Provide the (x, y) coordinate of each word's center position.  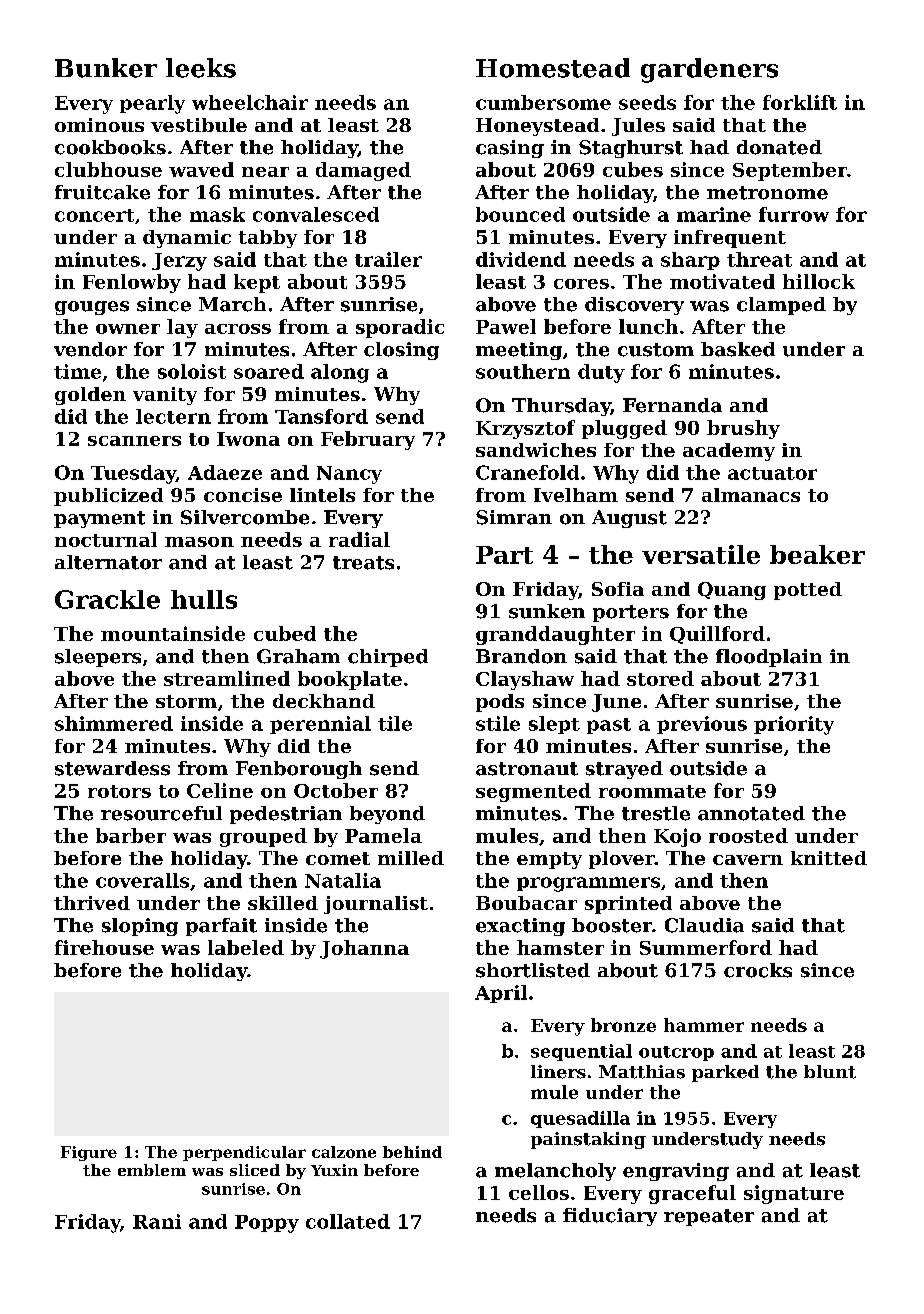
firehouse (104, 947)
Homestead (553, 68)
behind (412, 1152)
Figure (89, 1153)
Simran (514, 517)
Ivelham (576, 495)
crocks (758, 970)
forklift (800, 102)
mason (199, 542)
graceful (692, 1194)
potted (808, 591)
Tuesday (133, 474)
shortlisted (533, 970)
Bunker (106, 68)
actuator (772, 473)
